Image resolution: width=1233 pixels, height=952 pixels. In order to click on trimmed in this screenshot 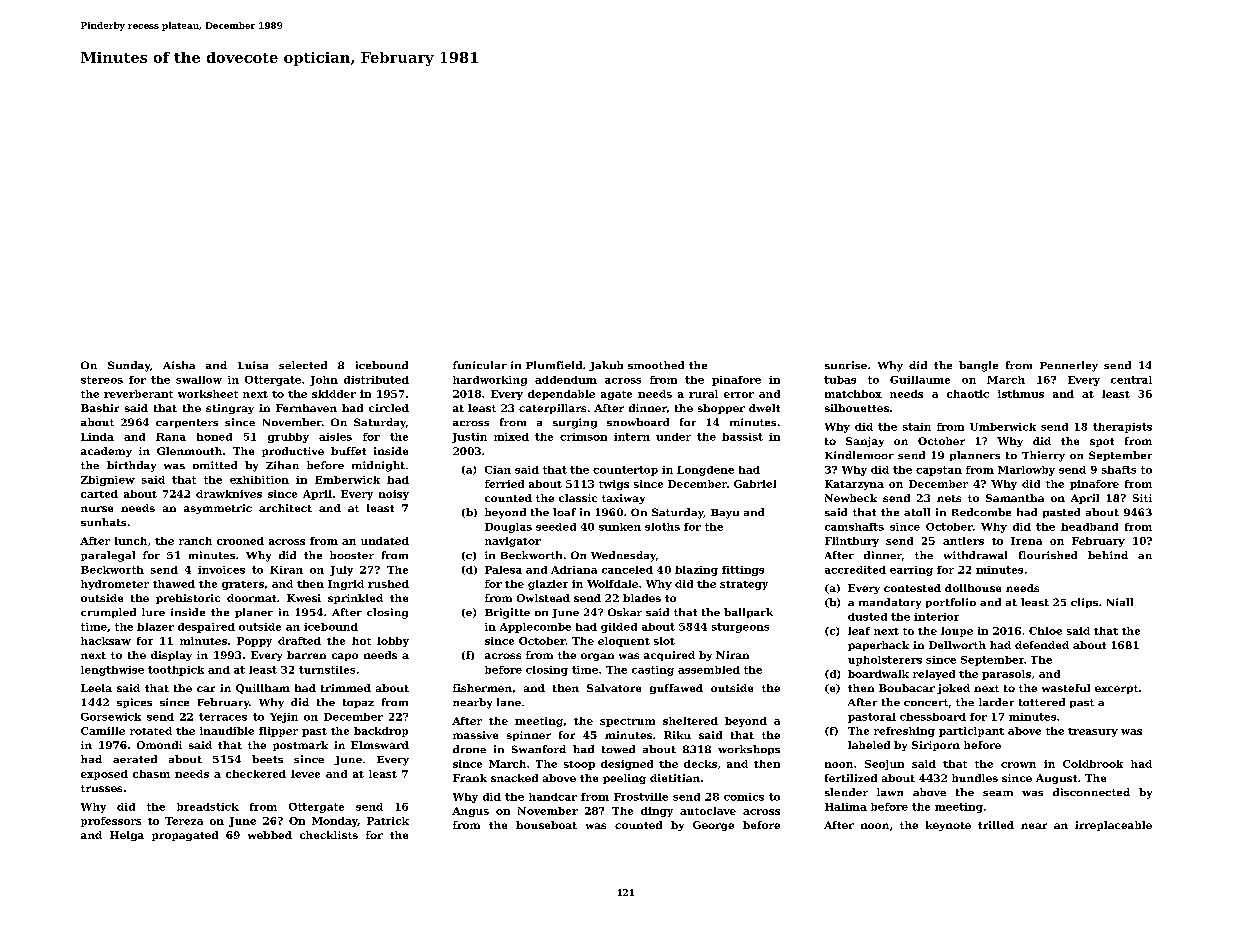, I will do `click(346, 688)`.
